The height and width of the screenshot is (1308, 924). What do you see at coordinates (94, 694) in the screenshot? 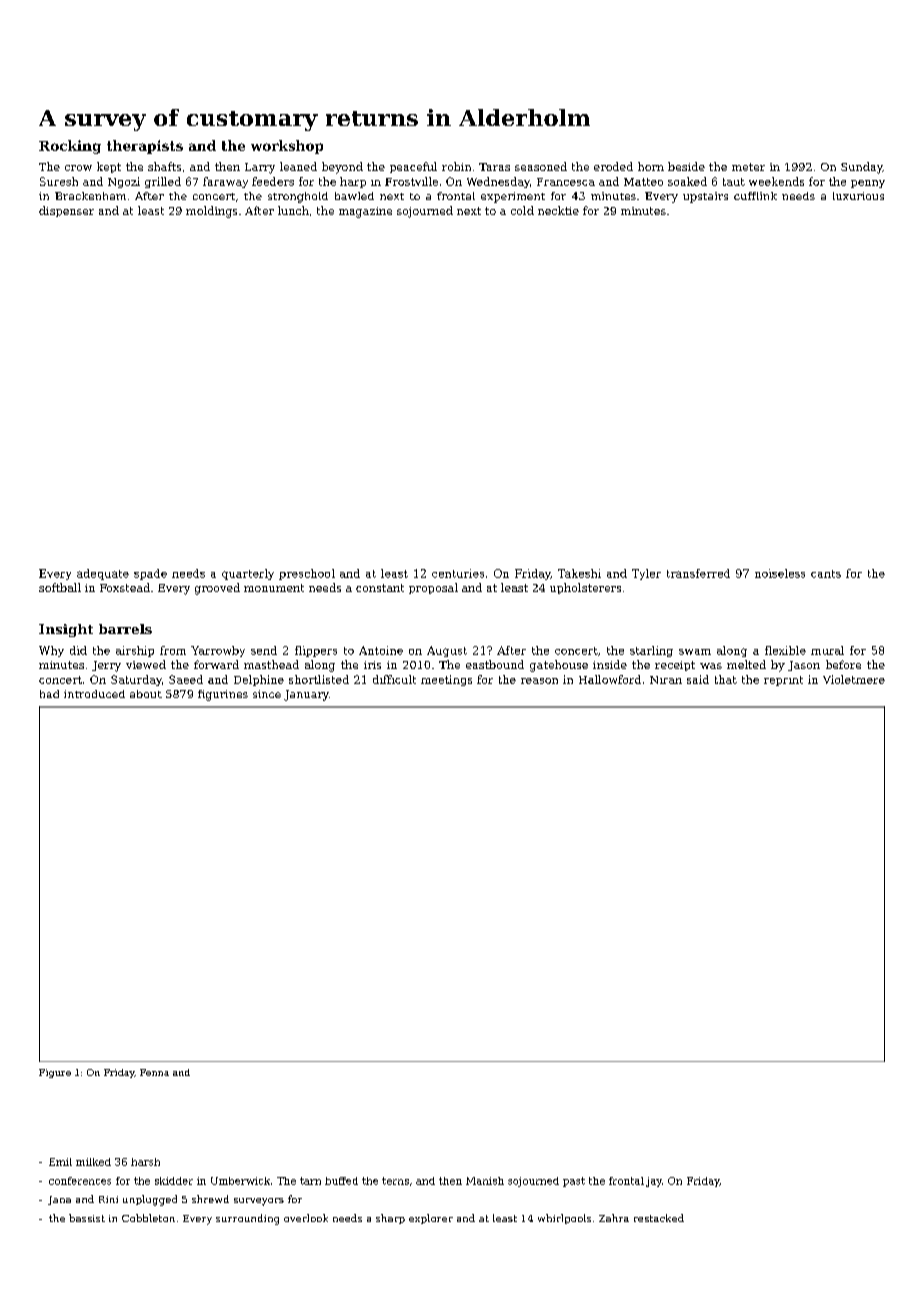
I see `introduced` at bounding box center [94, 694].
